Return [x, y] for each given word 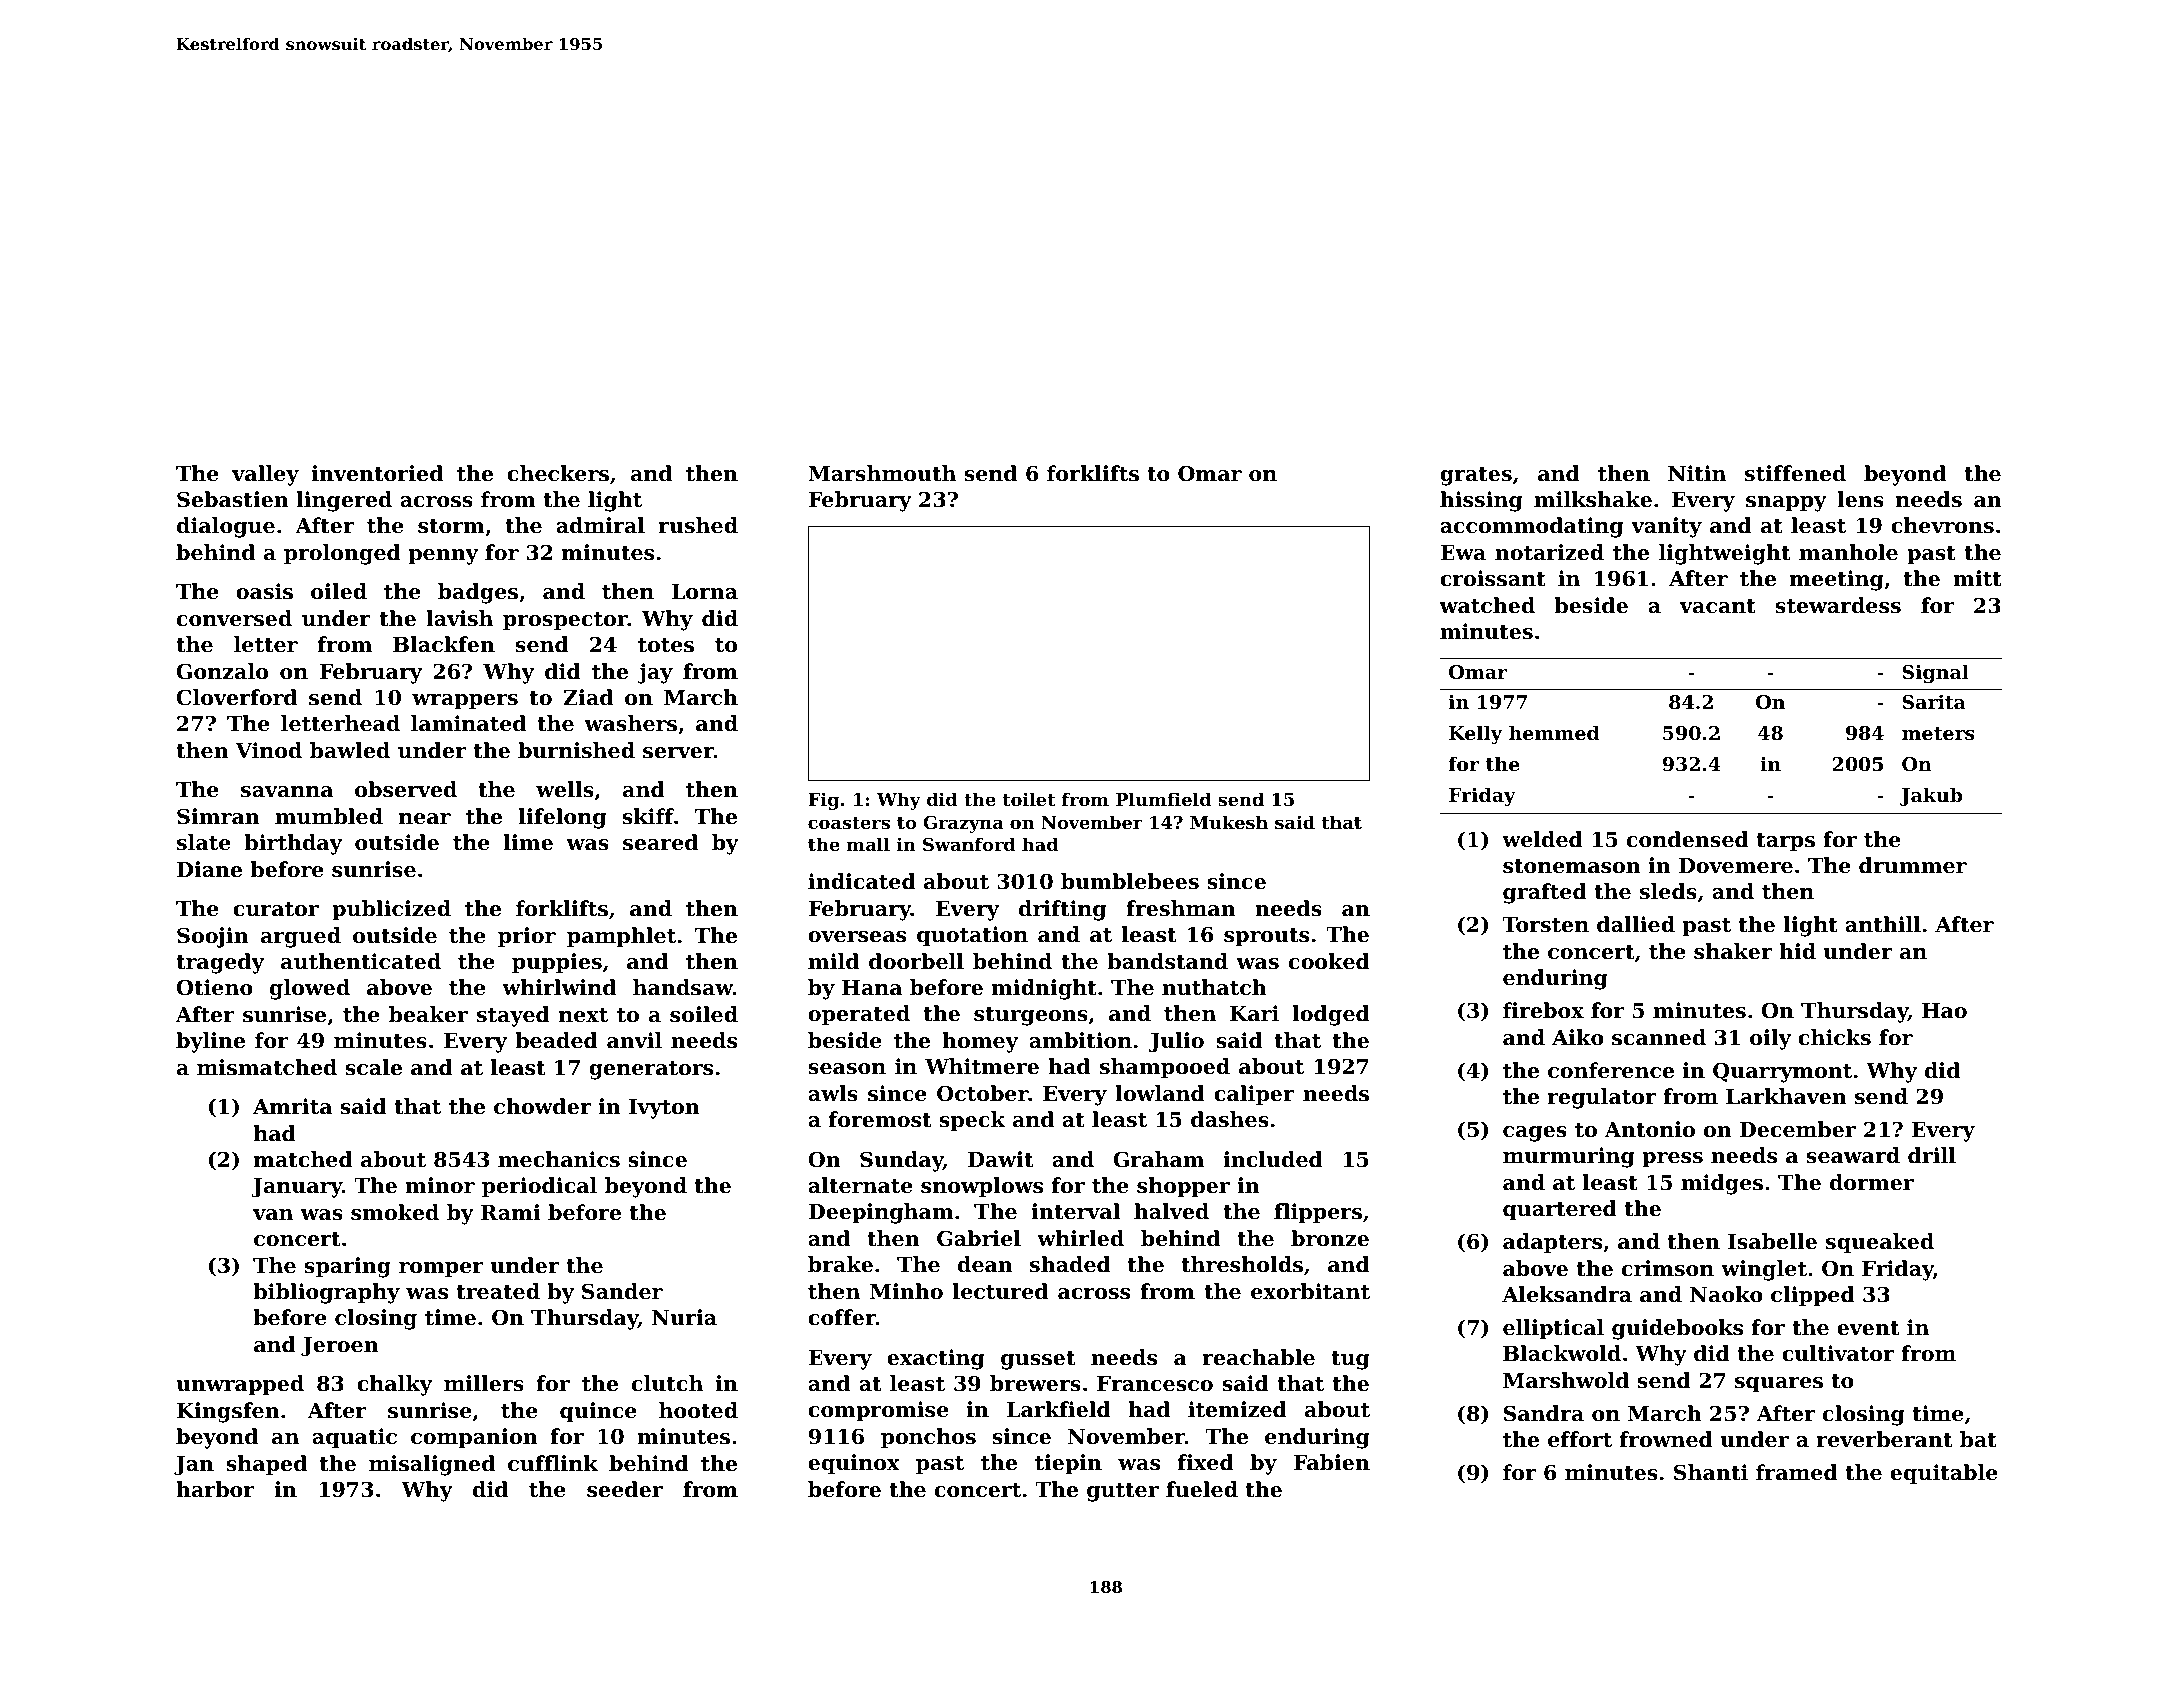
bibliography [326, 1293]
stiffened [1795, 473]
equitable [1944, 1474]
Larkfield [1059, 1409]
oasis [264, 591]
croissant [1493, 578]
